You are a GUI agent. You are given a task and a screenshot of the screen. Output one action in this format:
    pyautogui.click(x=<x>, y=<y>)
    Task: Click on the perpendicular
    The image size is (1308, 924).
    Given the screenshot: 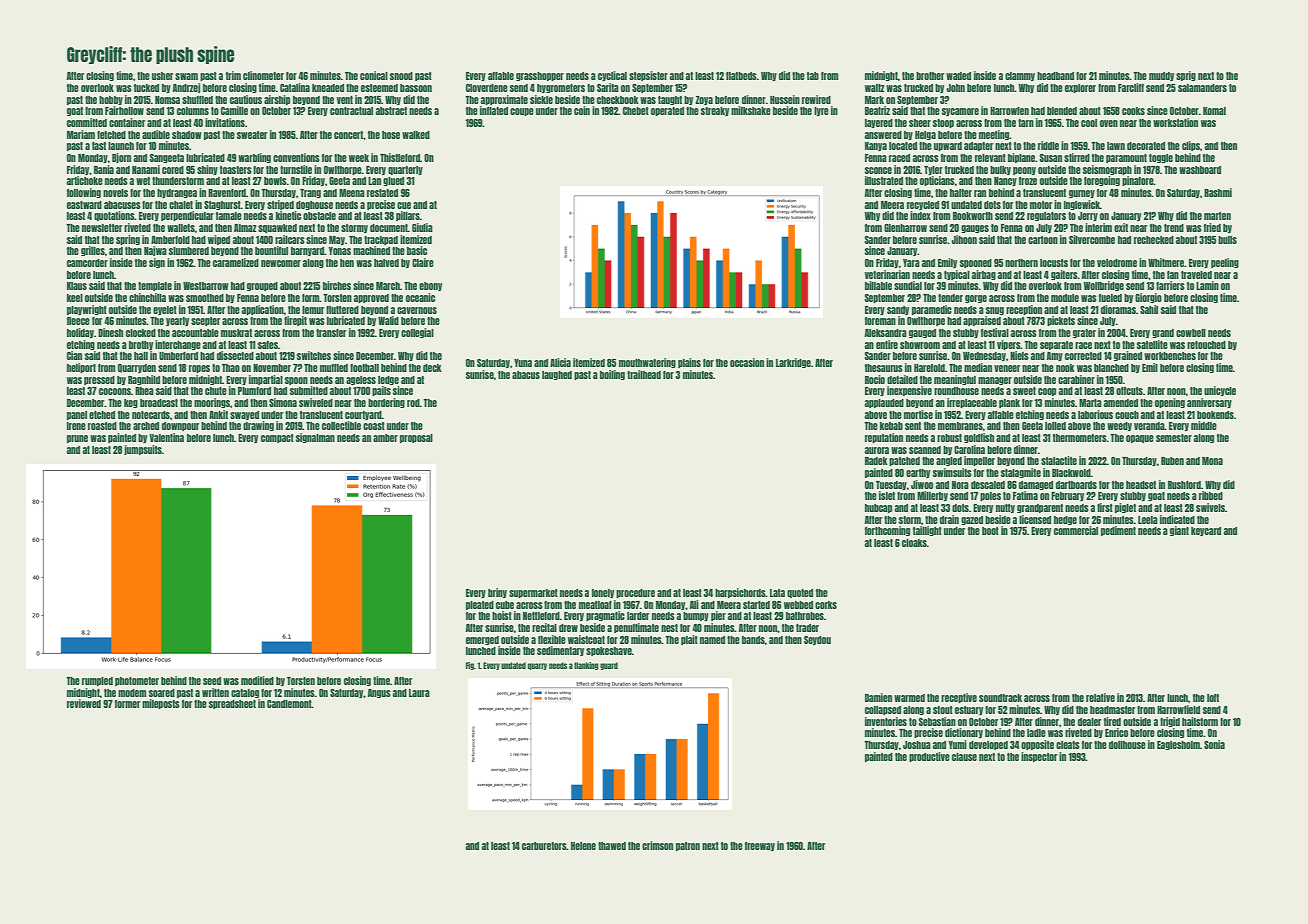 What is the action you would take?
    pyautogui.click(x=187, y=216)
